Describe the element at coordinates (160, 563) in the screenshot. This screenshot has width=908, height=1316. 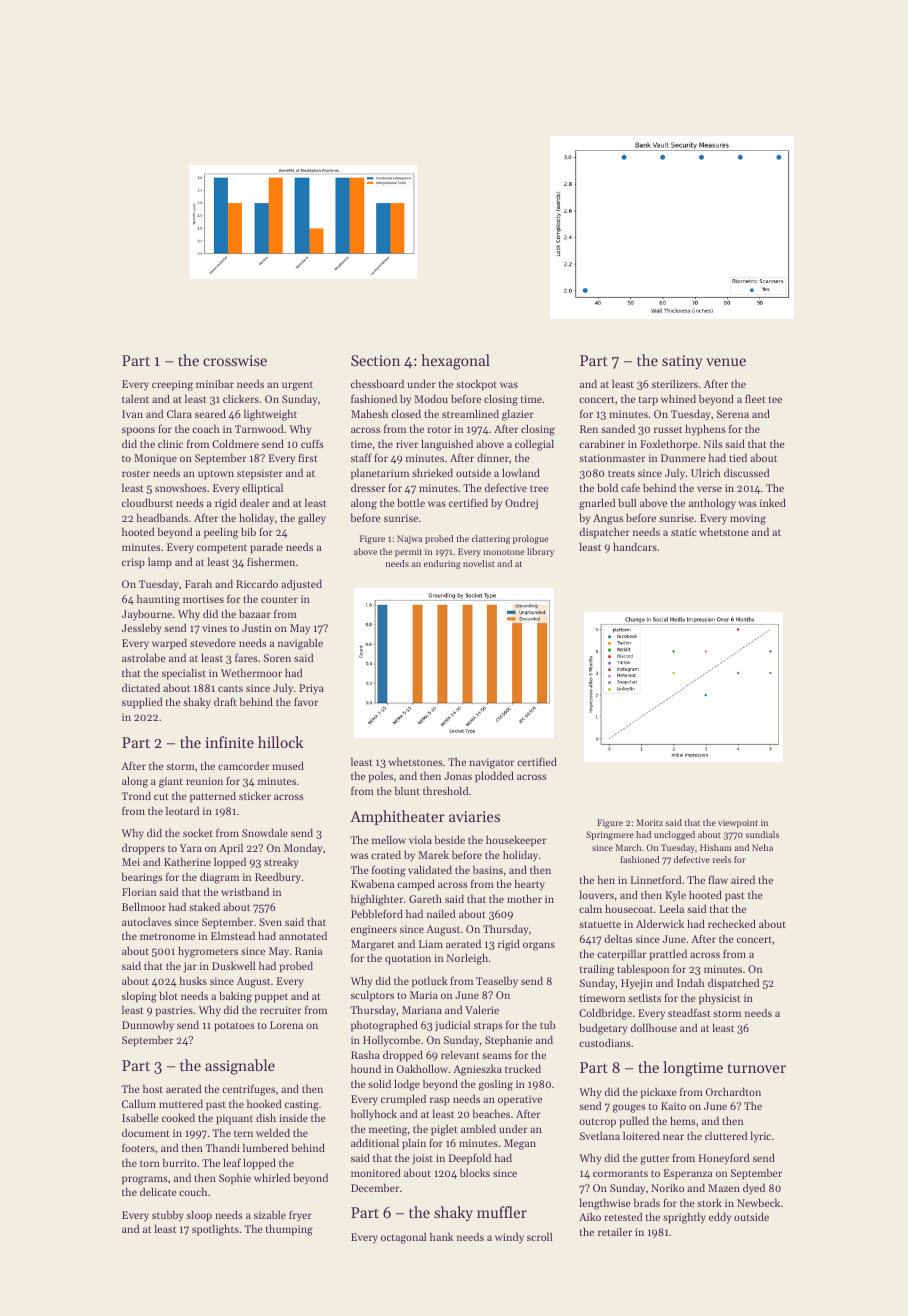
I see `lamp` at that location.
